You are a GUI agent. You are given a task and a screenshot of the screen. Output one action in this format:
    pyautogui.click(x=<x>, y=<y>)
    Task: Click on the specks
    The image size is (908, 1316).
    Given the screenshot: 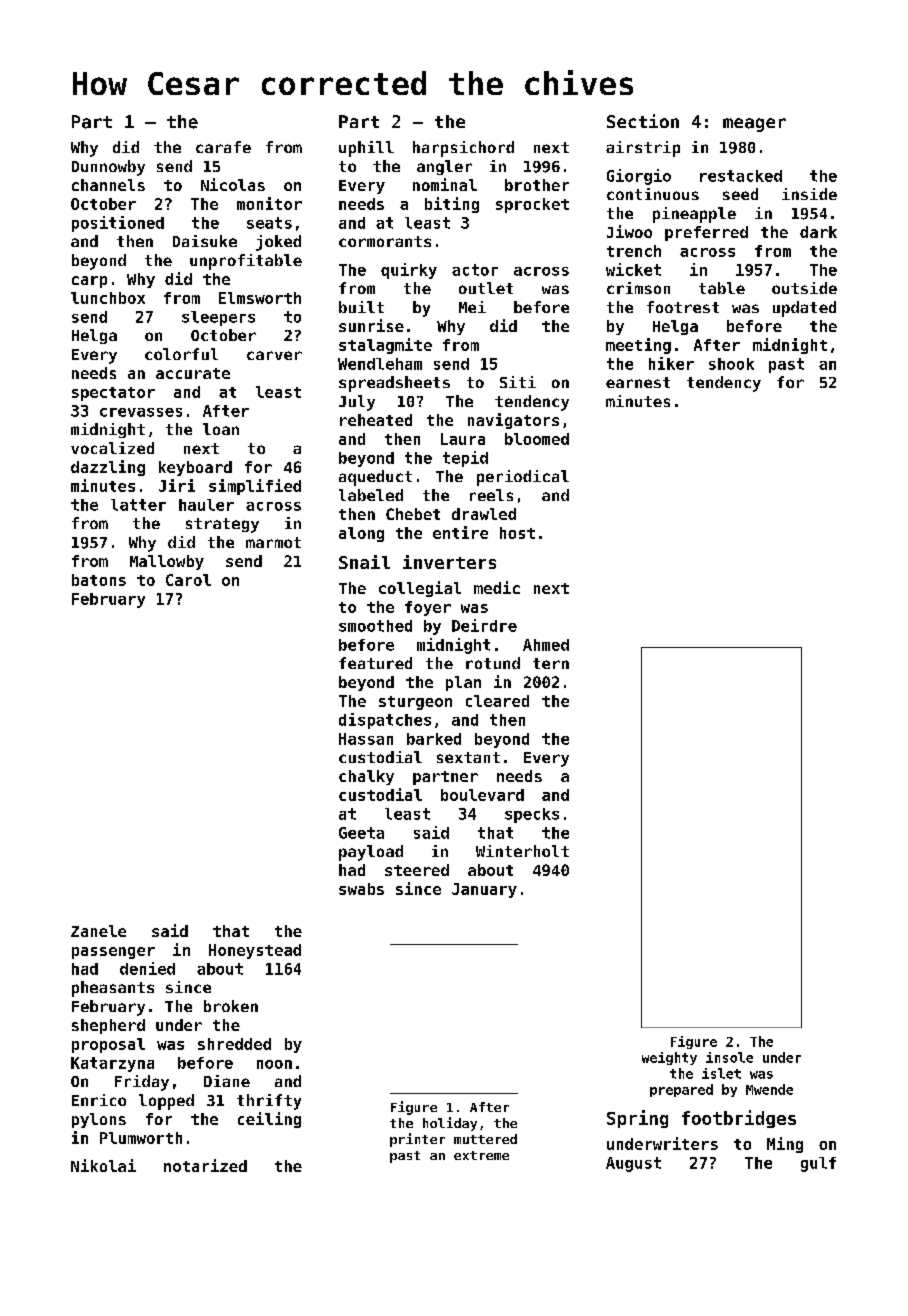 What is the action you would take?
    pyautogui.click(x=532, y=815)
